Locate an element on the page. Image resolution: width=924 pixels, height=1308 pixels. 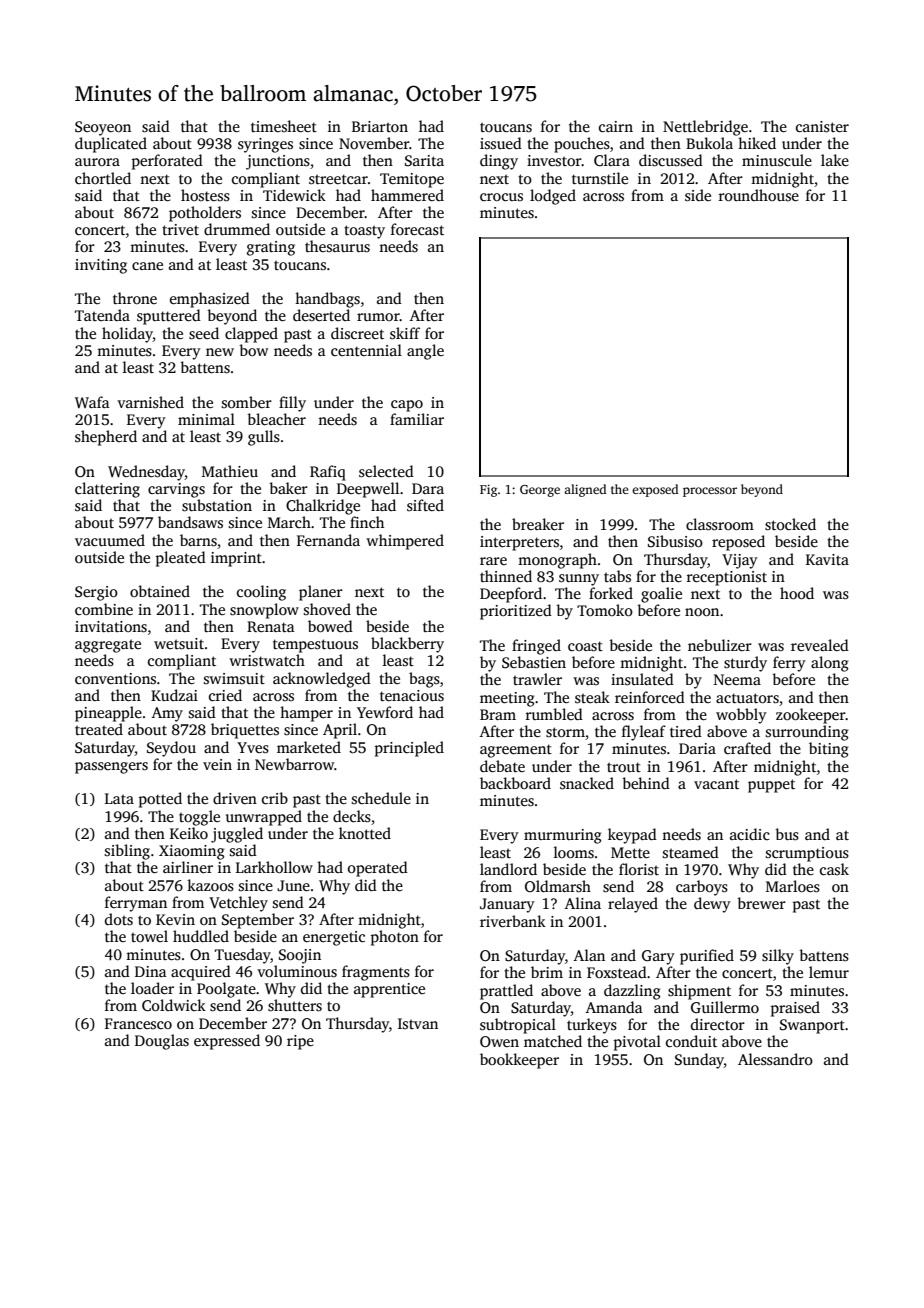
canister is located at coordinates (822, 127).
